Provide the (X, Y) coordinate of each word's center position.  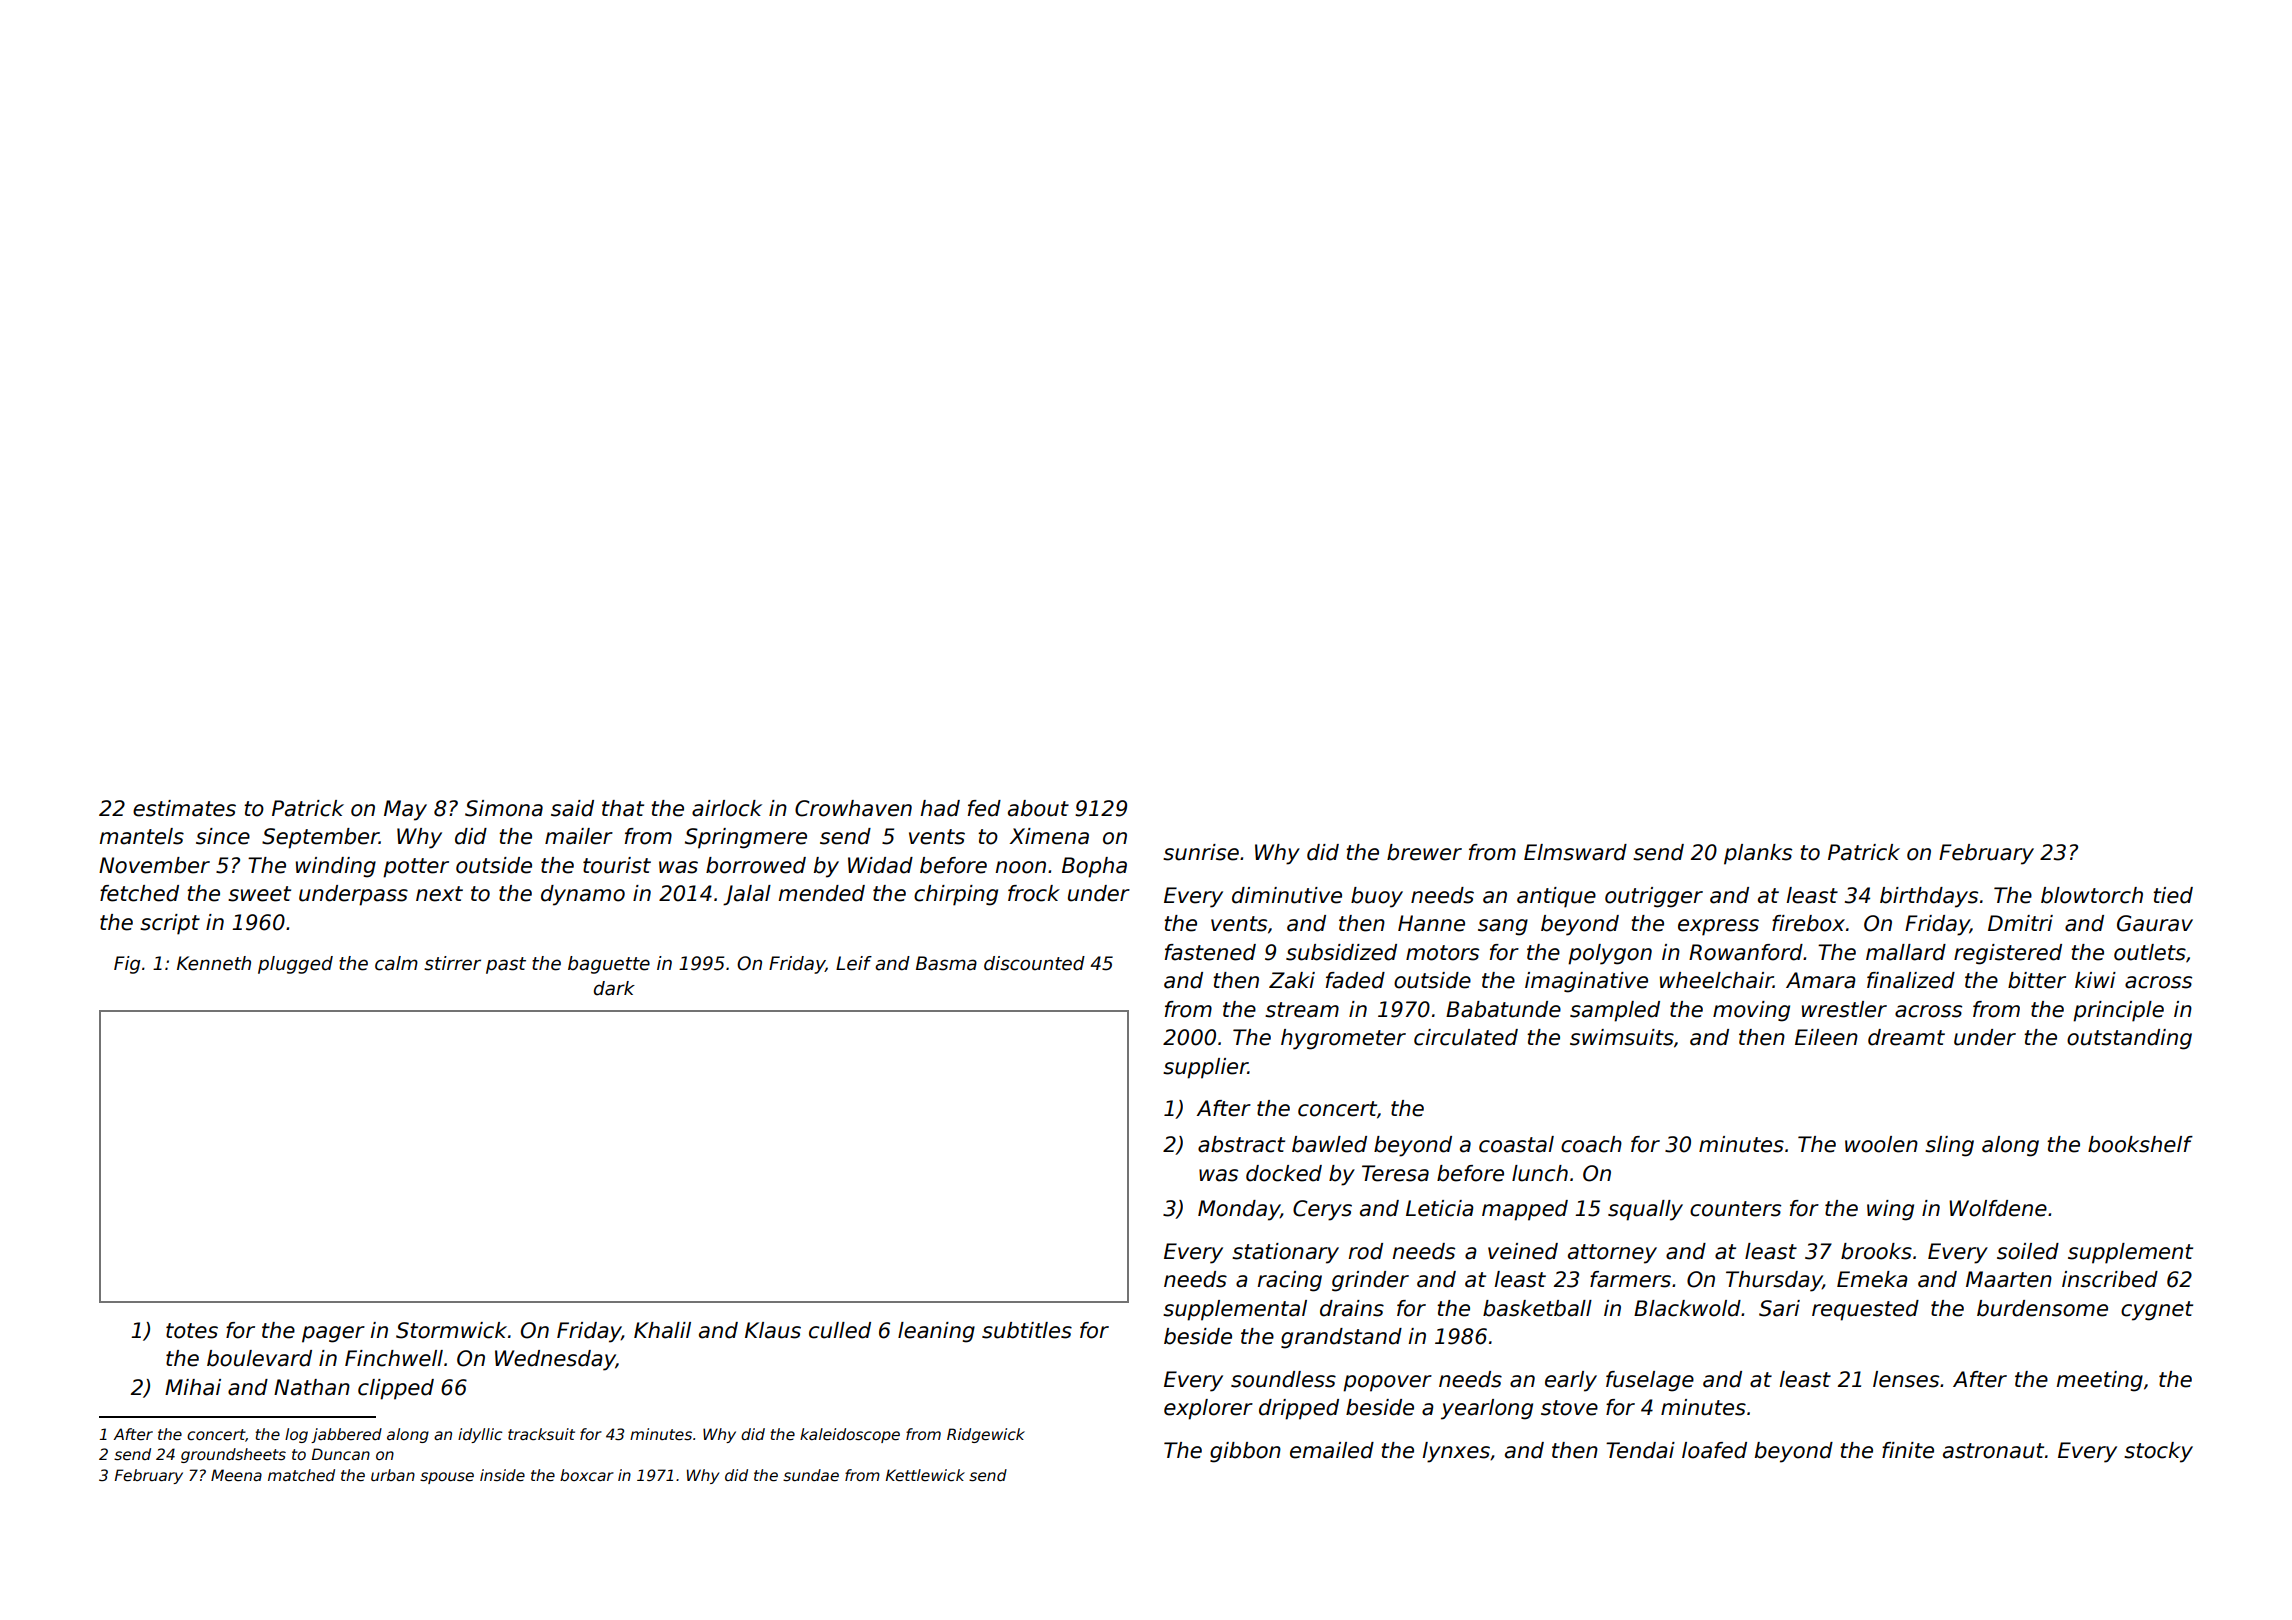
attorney (1612, 1254)
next (439, 894)
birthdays (1929, 897)
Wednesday (555, 1360)
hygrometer (1343, 1039)
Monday (1239, 1210)
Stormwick (451, 1330)
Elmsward (1575, 852)
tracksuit (541, 1434)
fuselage (1650, 1381)
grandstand (1341, 1338)
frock (1034, 893)
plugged (295, 965)
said (572, 808)
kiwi (2095, 980)
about (1038, 808)
